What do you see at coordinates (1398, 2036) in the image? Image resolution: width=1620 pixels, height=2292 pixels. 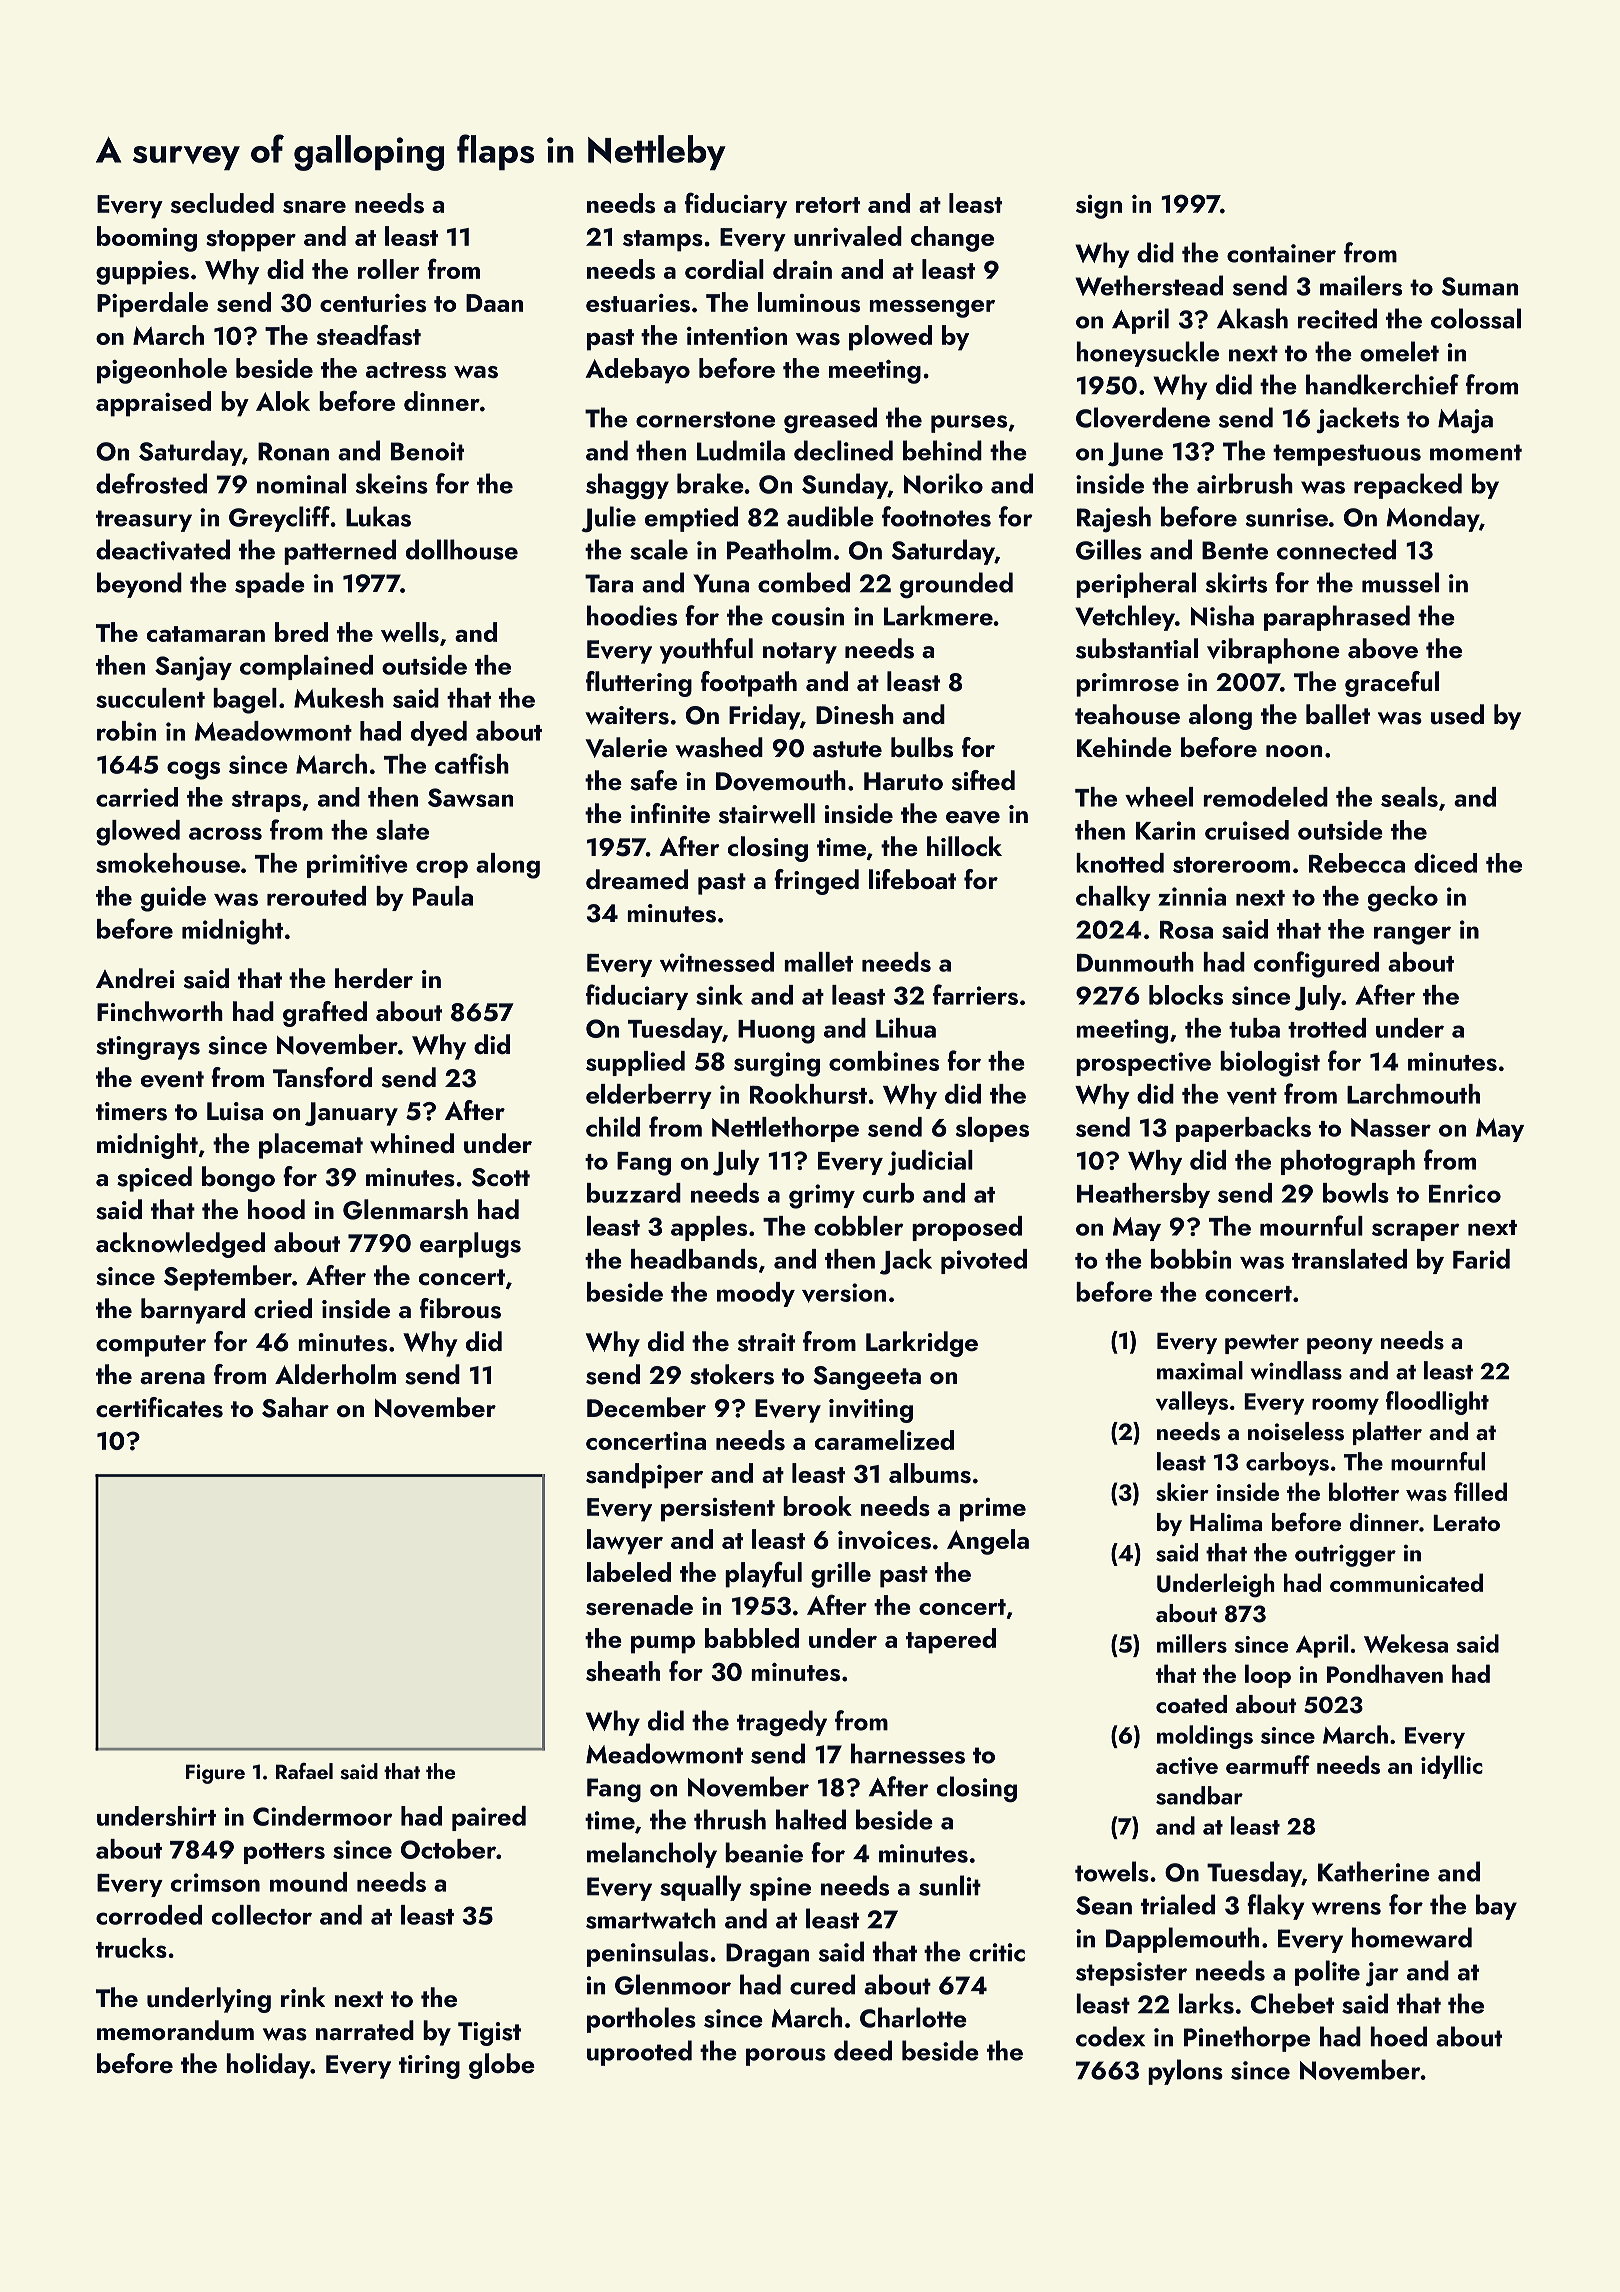 I see `hoed` at bounding box center [1398, 2036].
